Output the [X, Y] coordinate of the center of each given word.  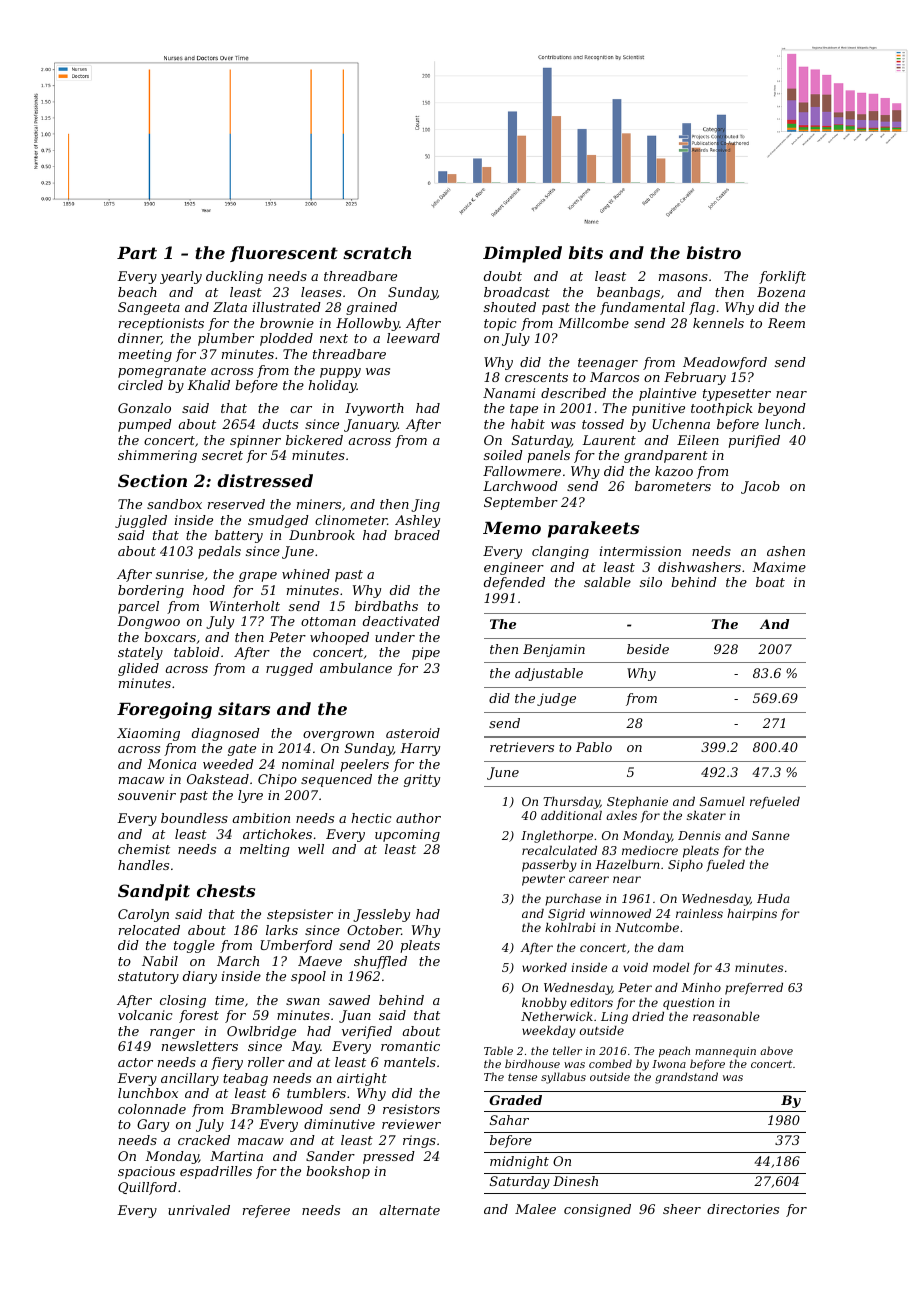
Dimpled [522, 254]
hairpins [752, 915]
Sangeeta [149, 308]
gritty [422, 780]
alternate [410, 1210]
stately [140, 653]
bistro [714, 252]
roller [266, 1062]
